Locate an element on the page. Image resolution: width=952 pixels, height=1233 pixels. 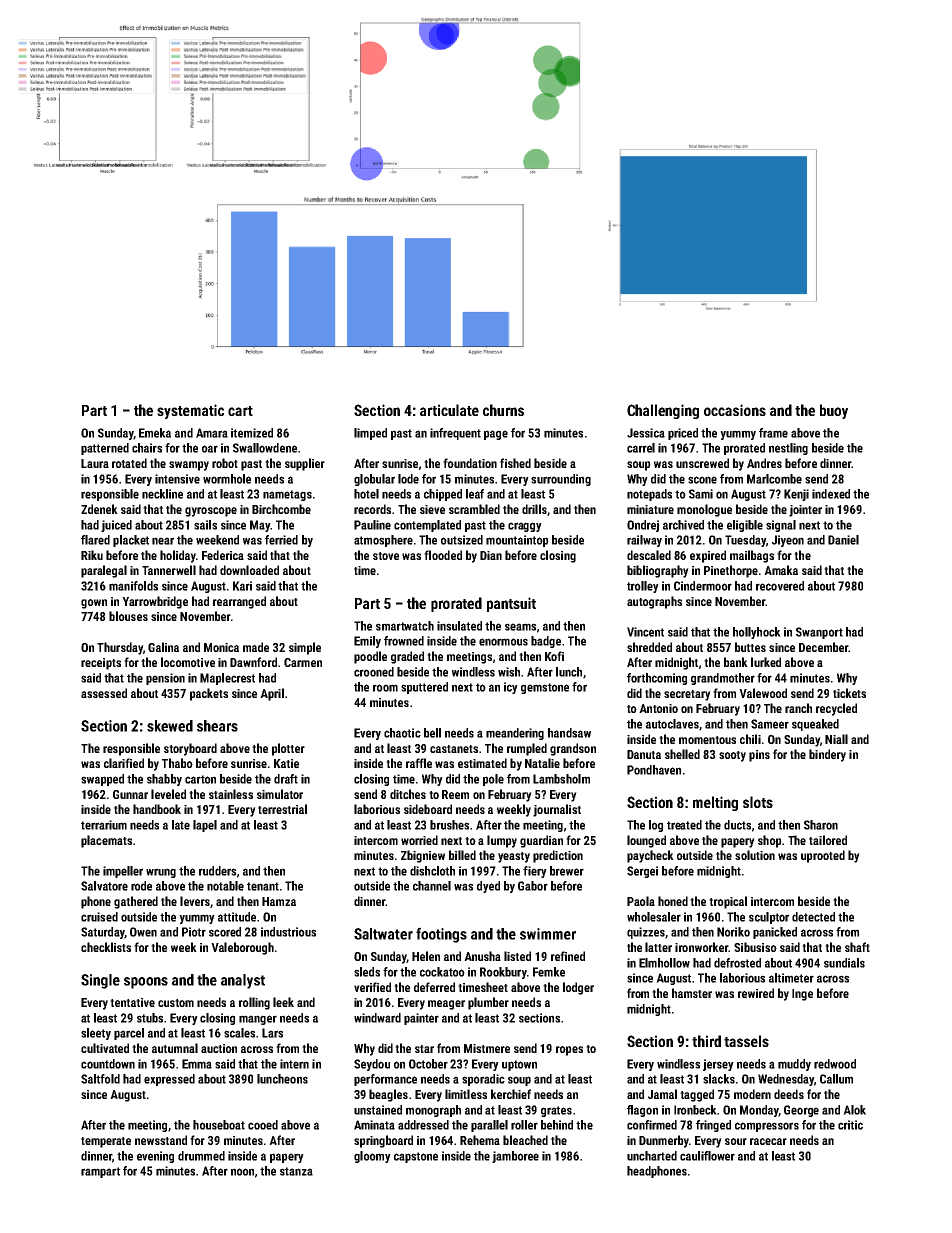
meandering is located at coordinates (515, 734).
